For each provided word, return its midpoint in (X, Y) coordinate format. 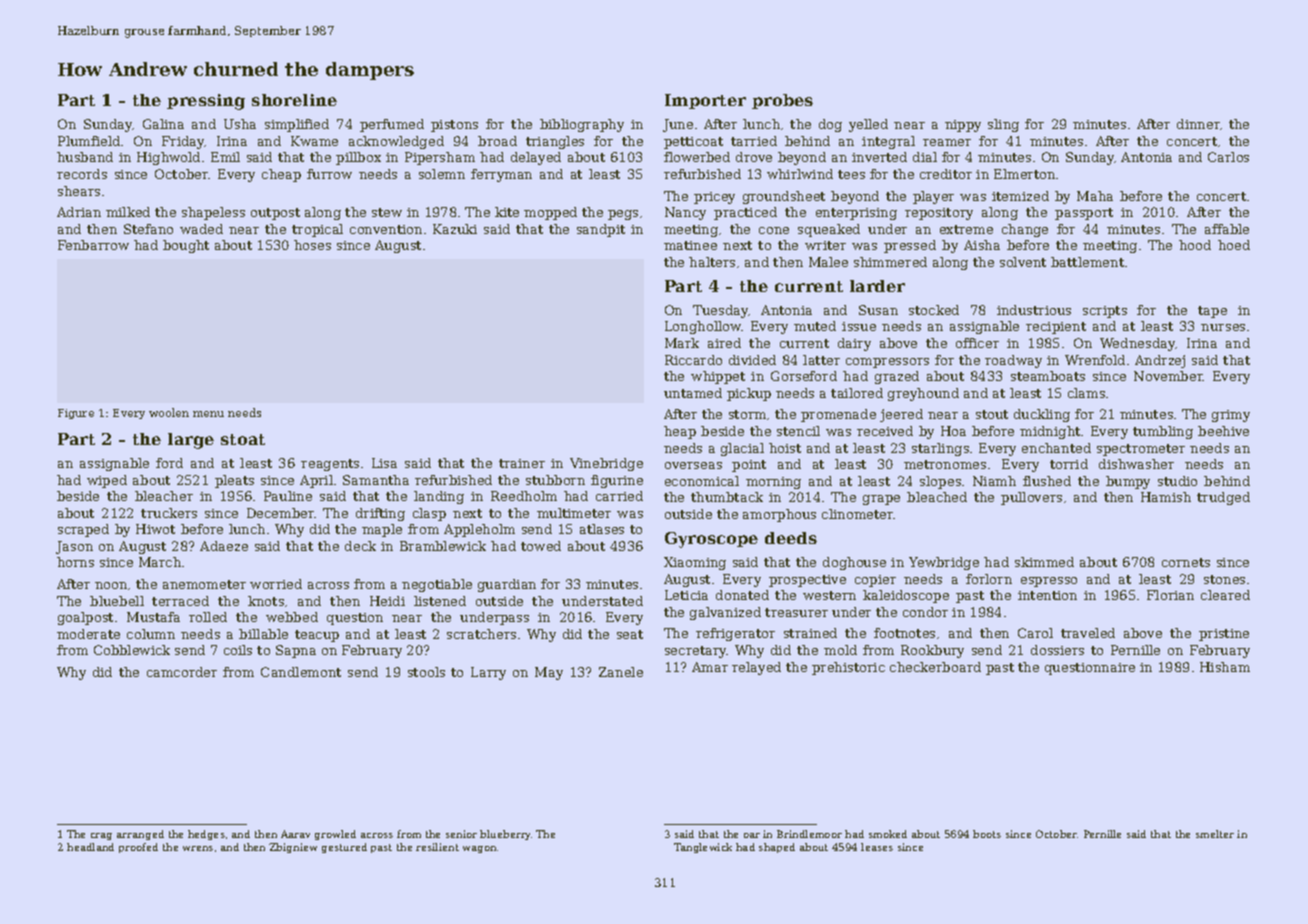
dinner (1198, 124)
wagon (479, 849)
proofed (138, 848)
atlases (602, 529)
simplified (297, 125)
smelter (1215, 834)
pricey (714, 198)
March (160, 562)
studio (1177, 481)
